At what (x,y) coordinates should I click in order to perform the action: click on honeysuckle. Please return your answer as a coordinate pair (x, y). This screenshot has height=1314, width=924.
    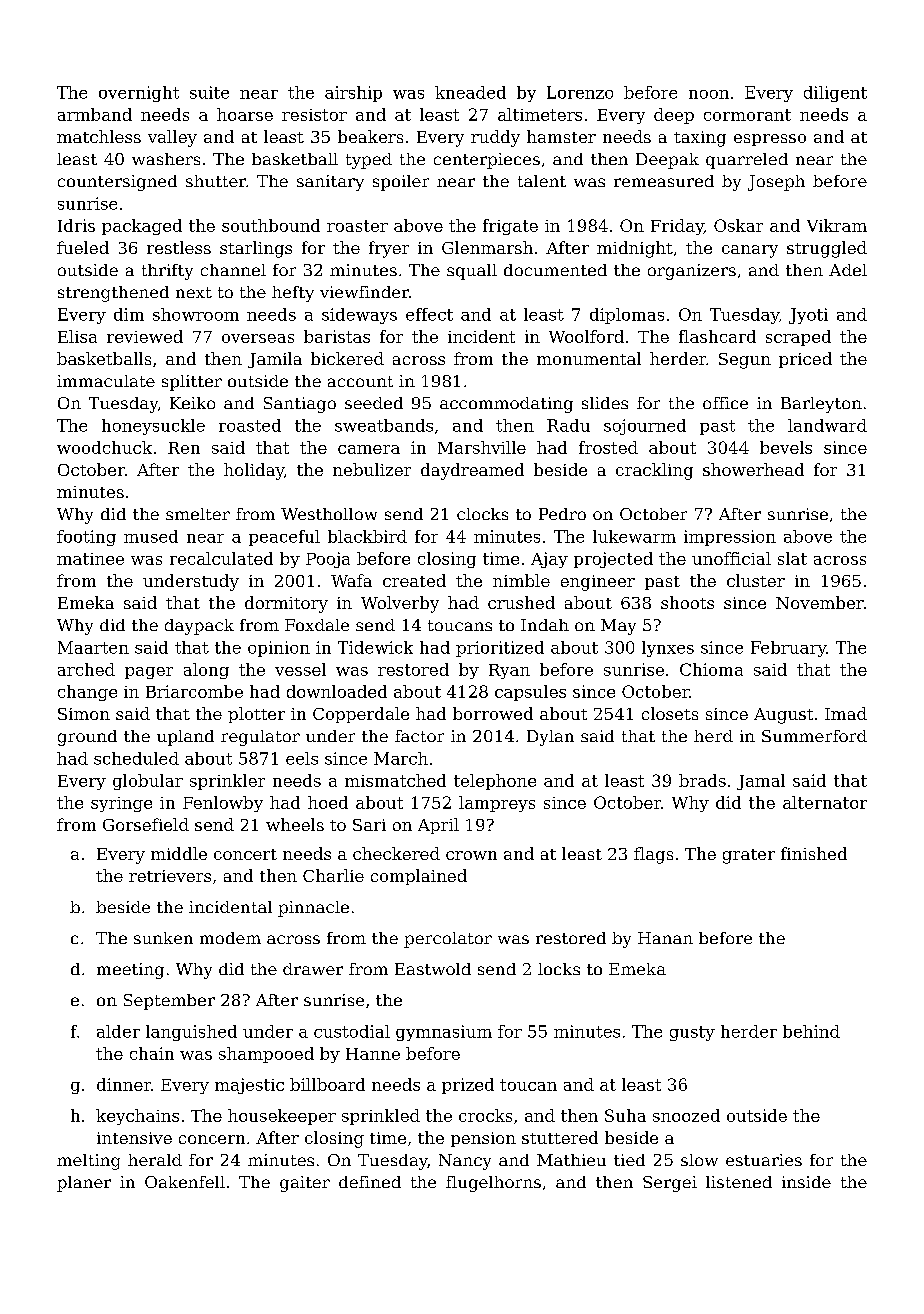
    Looking at the image, I should click on (153, 427).
